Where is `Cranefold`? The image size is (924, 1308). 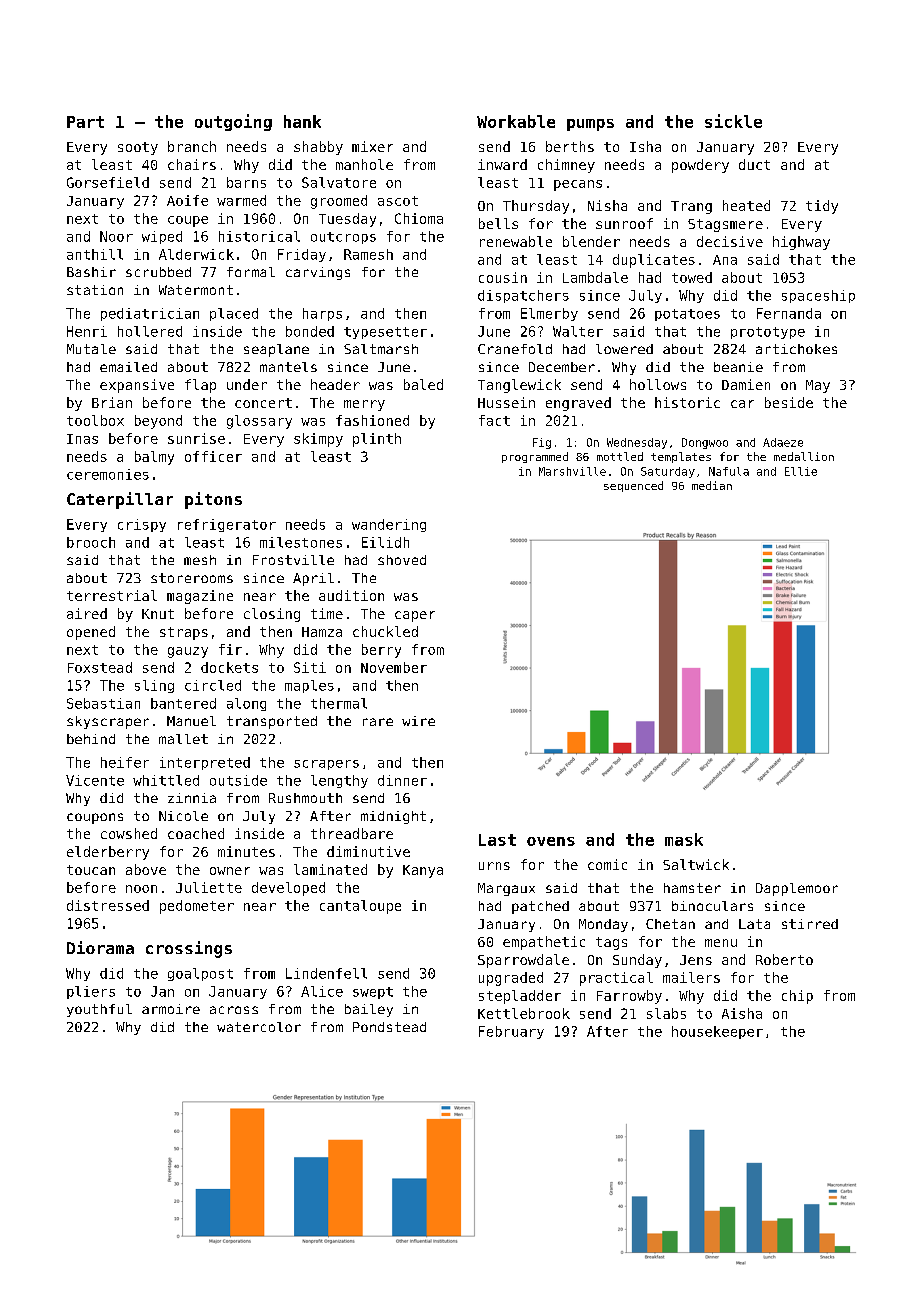 Cranefold is located at coordinates (515, 349).
